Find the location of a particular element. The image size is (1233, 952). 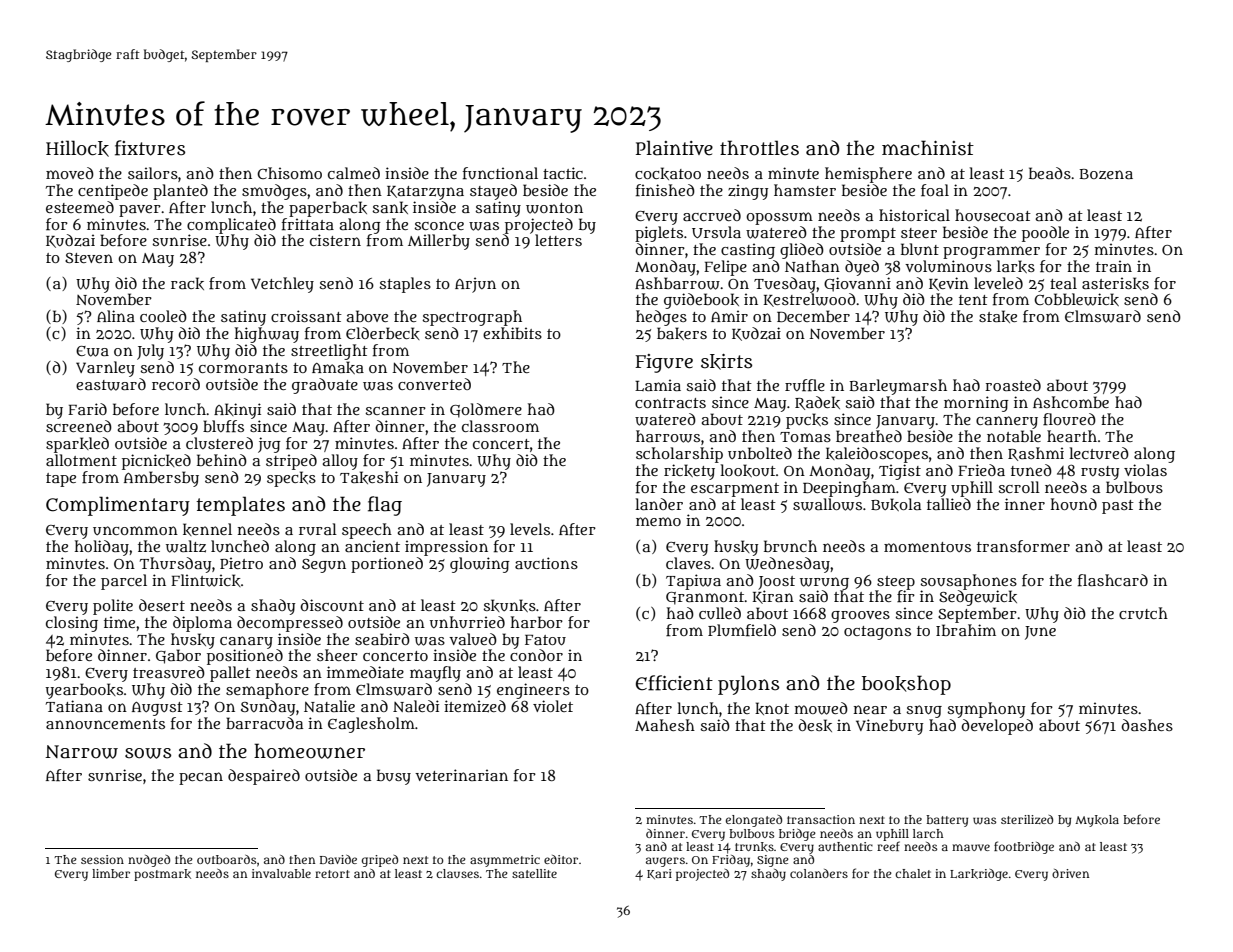

casting is located at coordinates (748, 251).
